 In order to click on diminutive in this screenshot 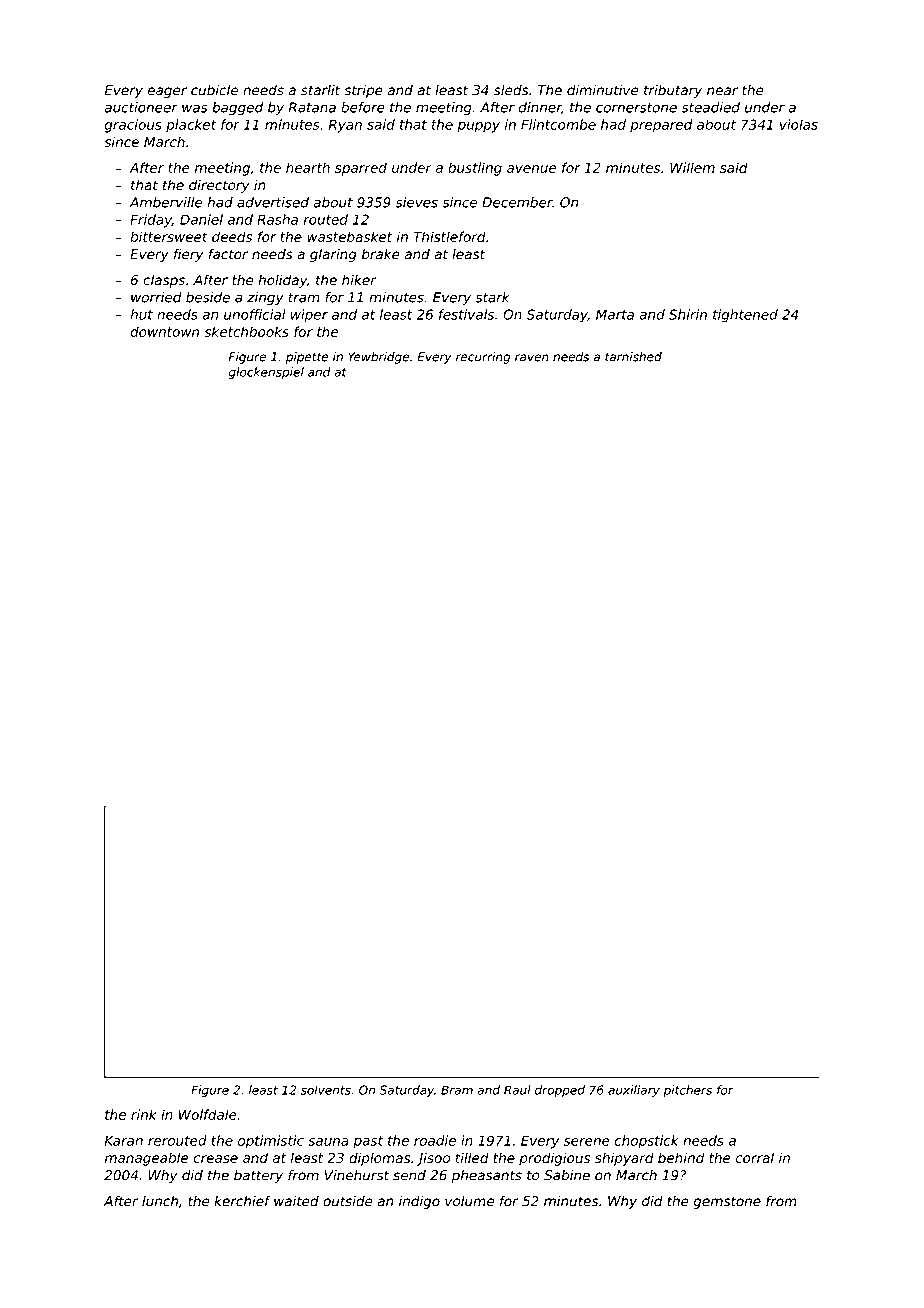, I will do `click(602, 90)`.
